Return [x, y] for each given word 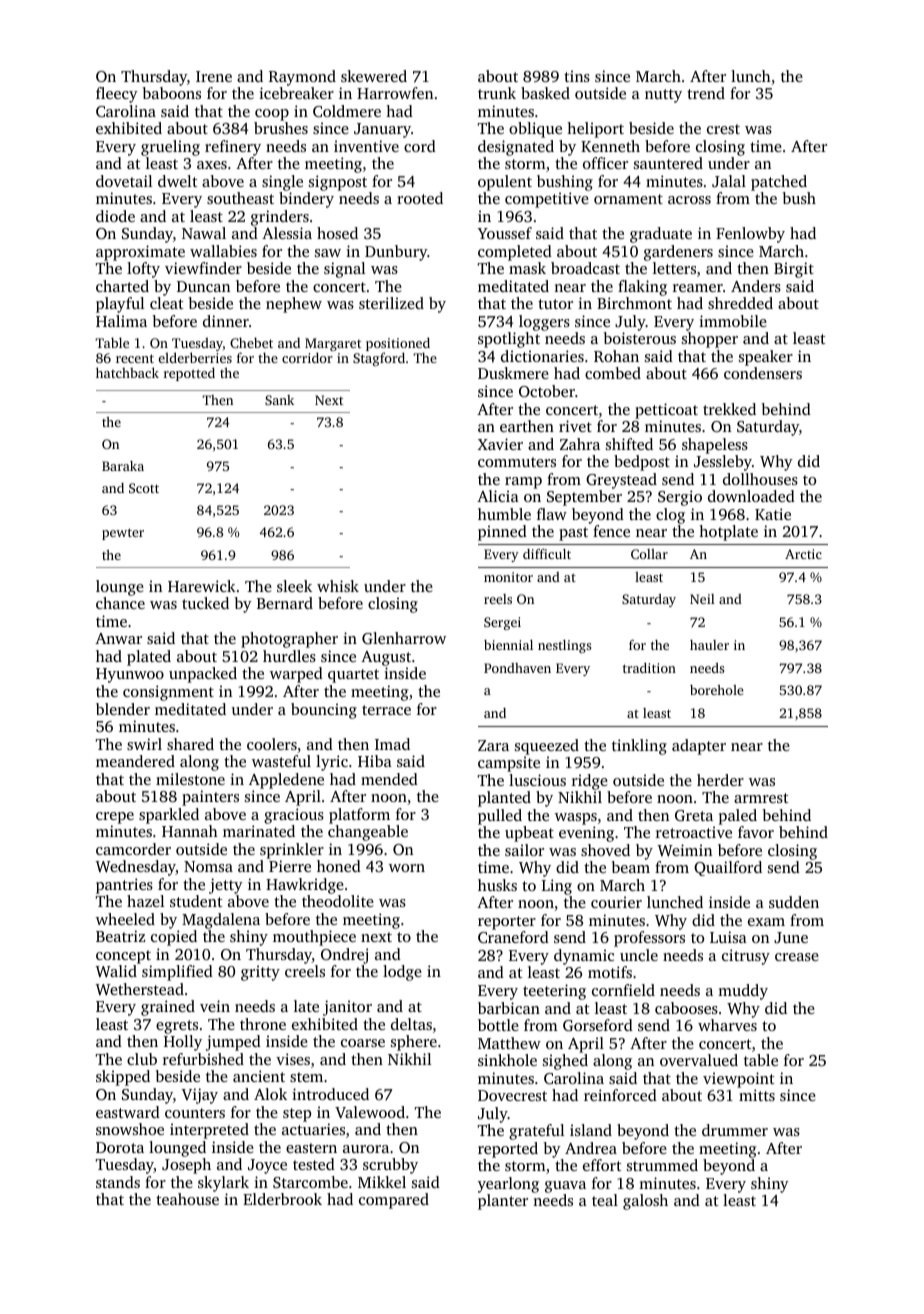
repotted [189, 374]
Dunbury [396, 253]
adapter [699, 747]
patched [779, 183]
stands [118, 1182]
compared [394, 1201]
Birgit [794, 270]
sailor [524, 850]
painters [210, 798]
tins [577, 76]
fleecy [117, 95]
